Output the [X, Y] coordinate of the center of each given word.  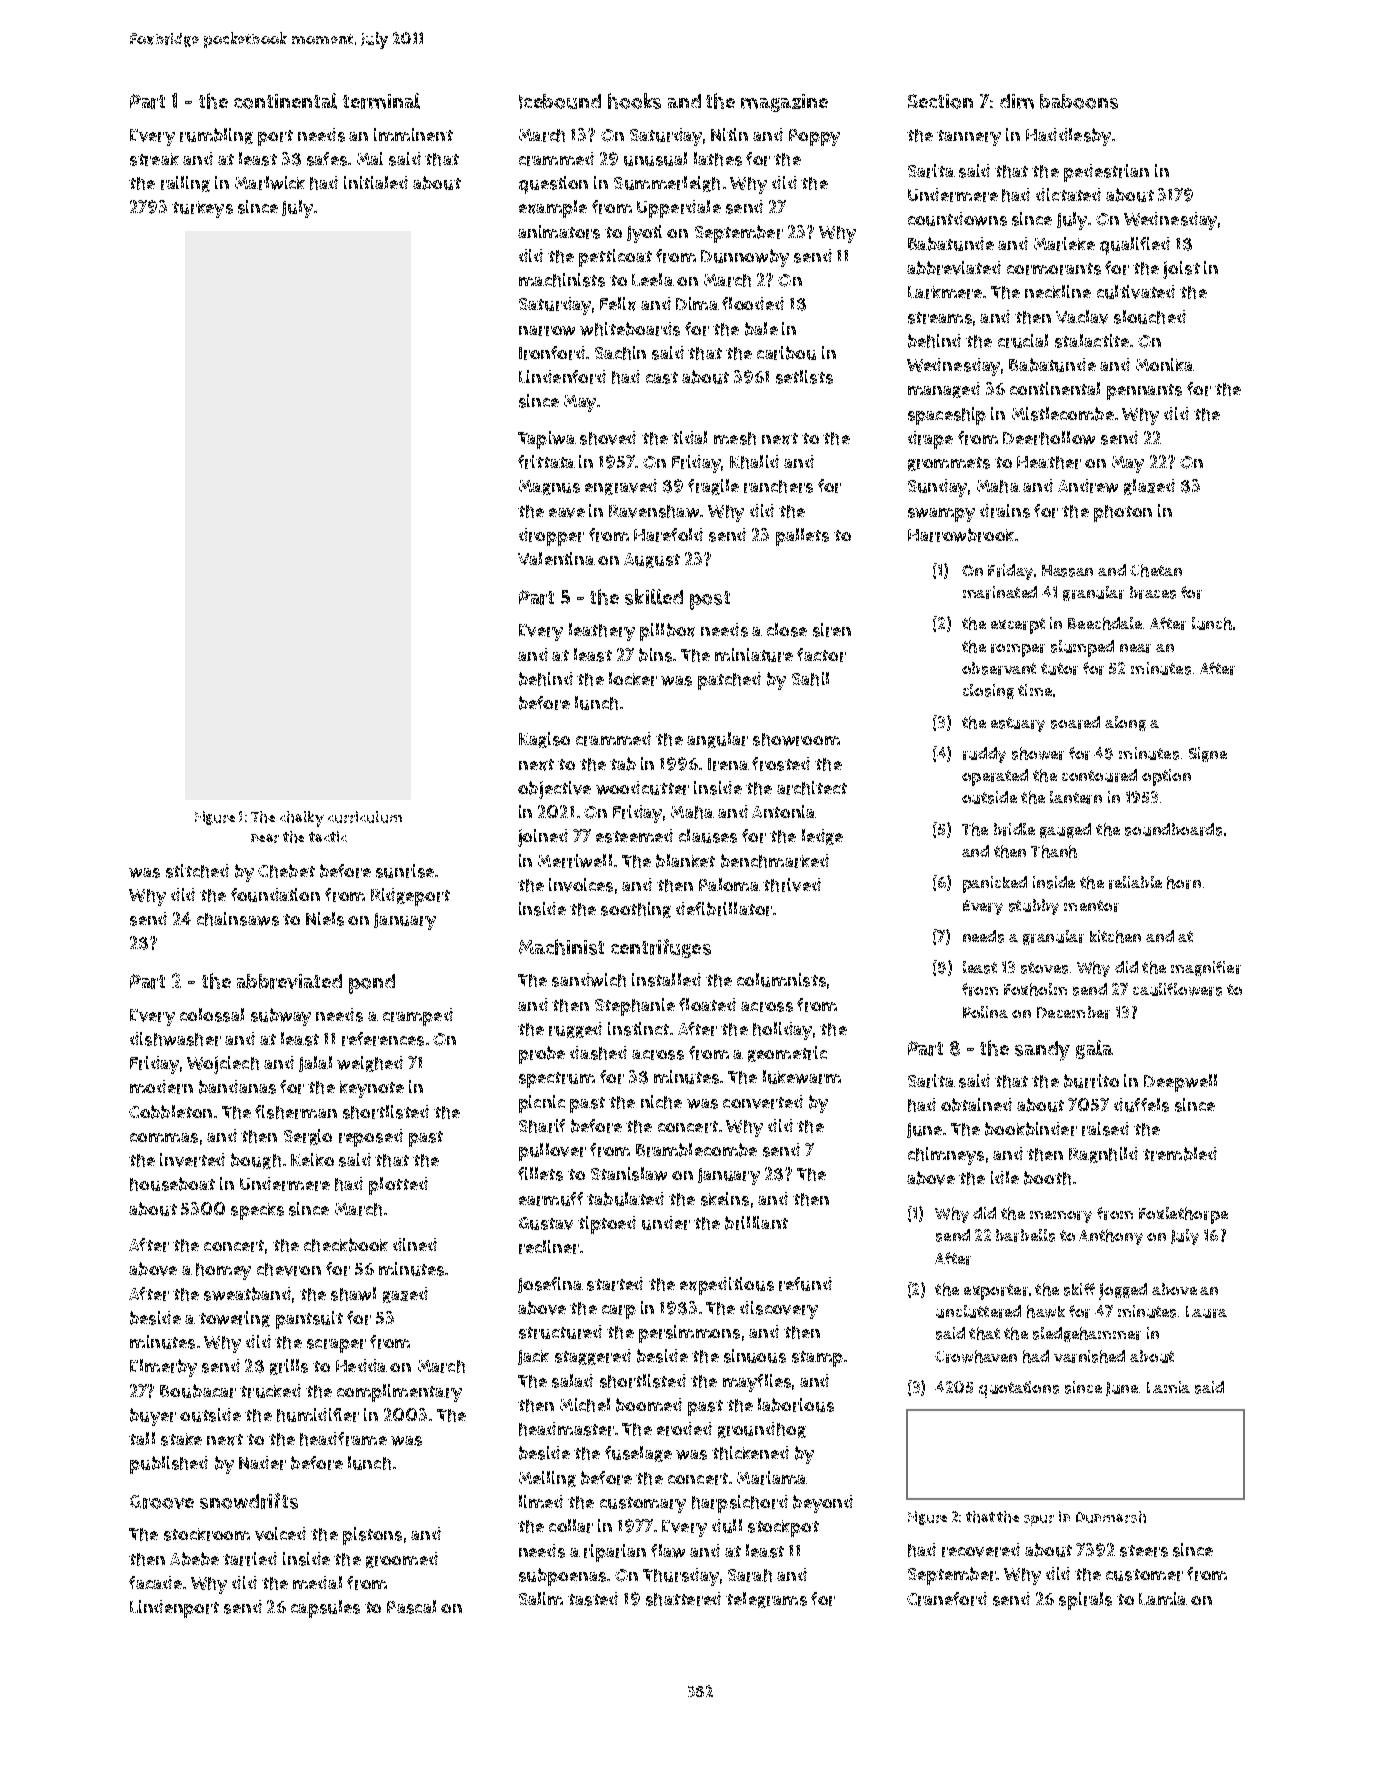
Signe [1208, 754]
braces [1153, 592]
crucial [1023, 341]
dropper [551, 537]
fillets [540, 1174]
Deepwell [1180, 1083]
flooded [753, 303]
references [383, 1039]
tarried [250, 1559]
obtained [976, 1105]
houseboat [172, 1184]
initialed [376, 182]
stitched [197, 871]
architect [812, 788]
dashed [598, 1053]
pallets [802, 537]
